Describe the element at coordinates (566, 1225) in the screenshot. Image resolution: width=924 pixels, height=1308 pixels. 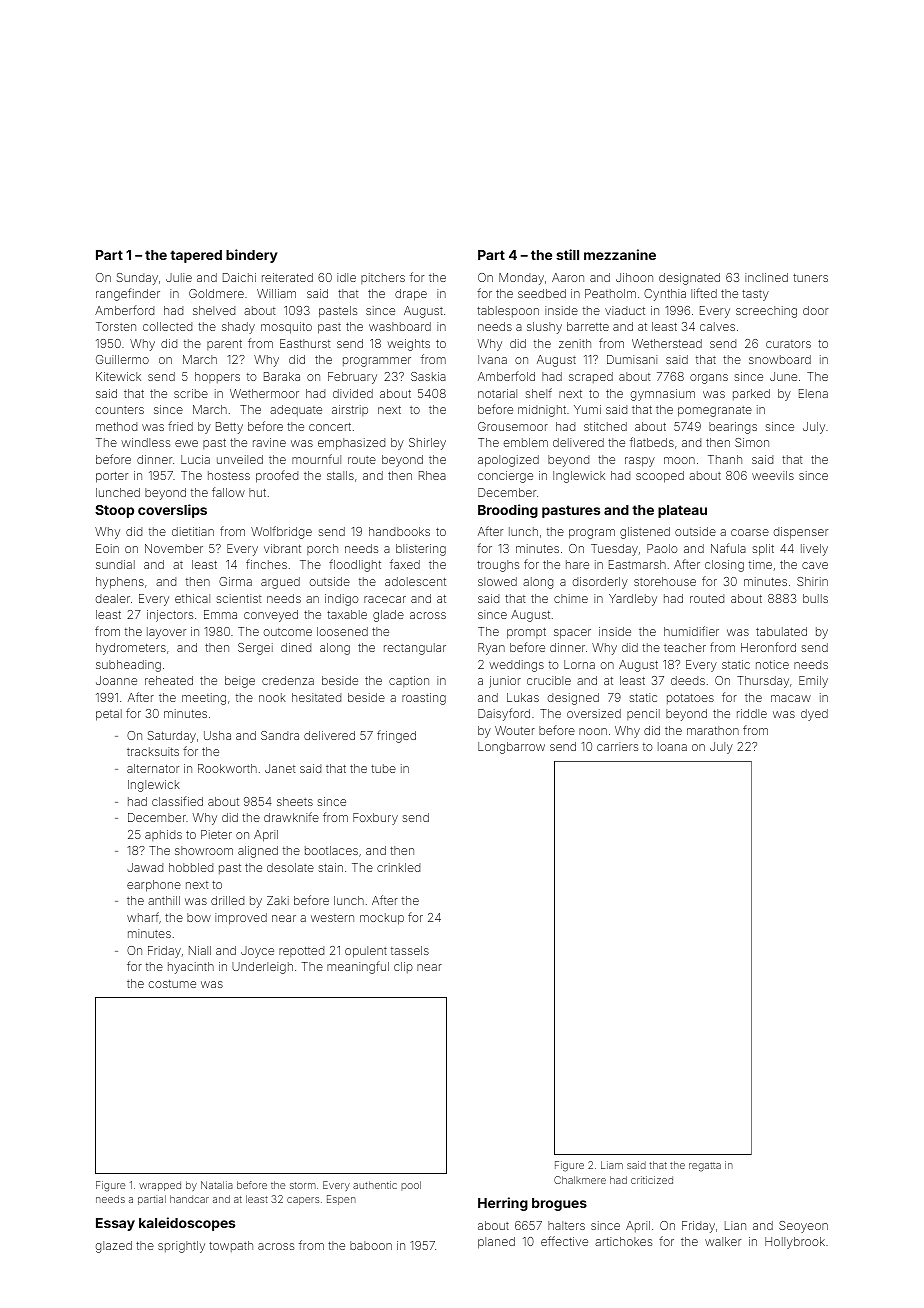
I see `halters` at that location.
